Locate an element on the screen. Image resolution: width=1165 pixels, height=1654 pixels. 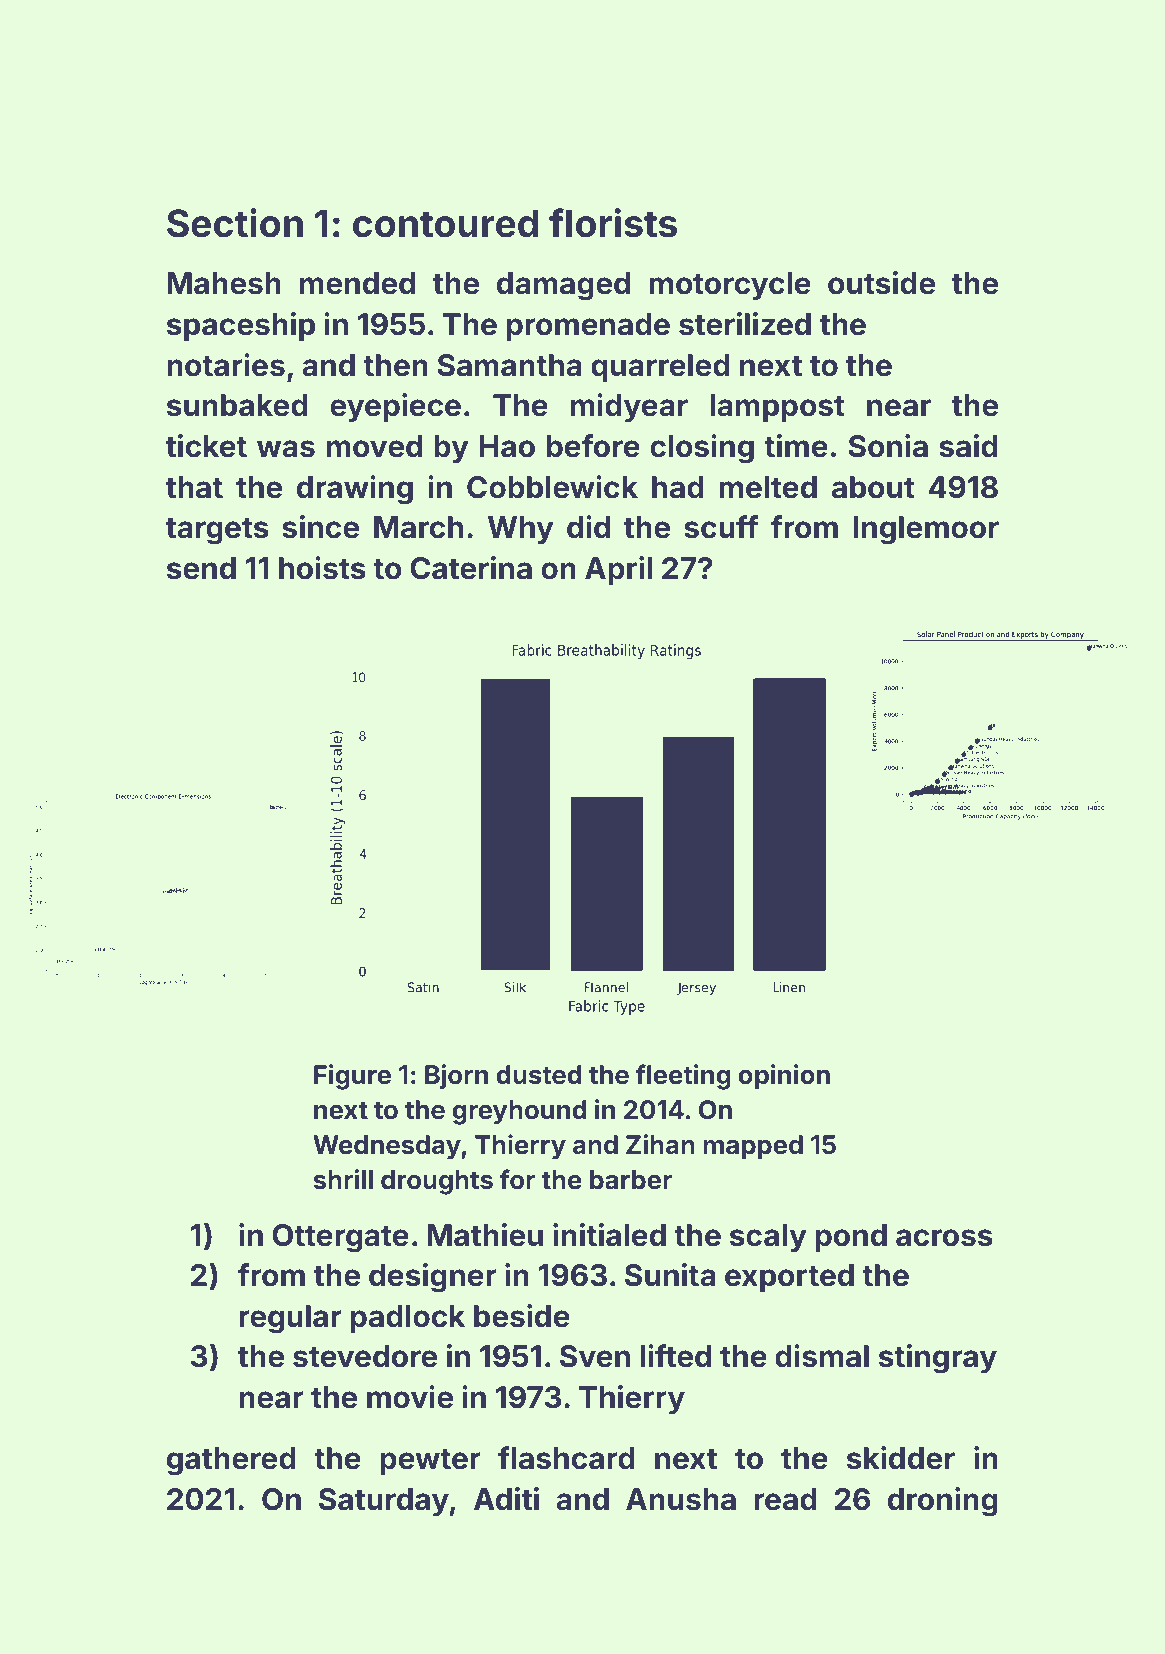
regular is located at coordinates (290, 1319).
